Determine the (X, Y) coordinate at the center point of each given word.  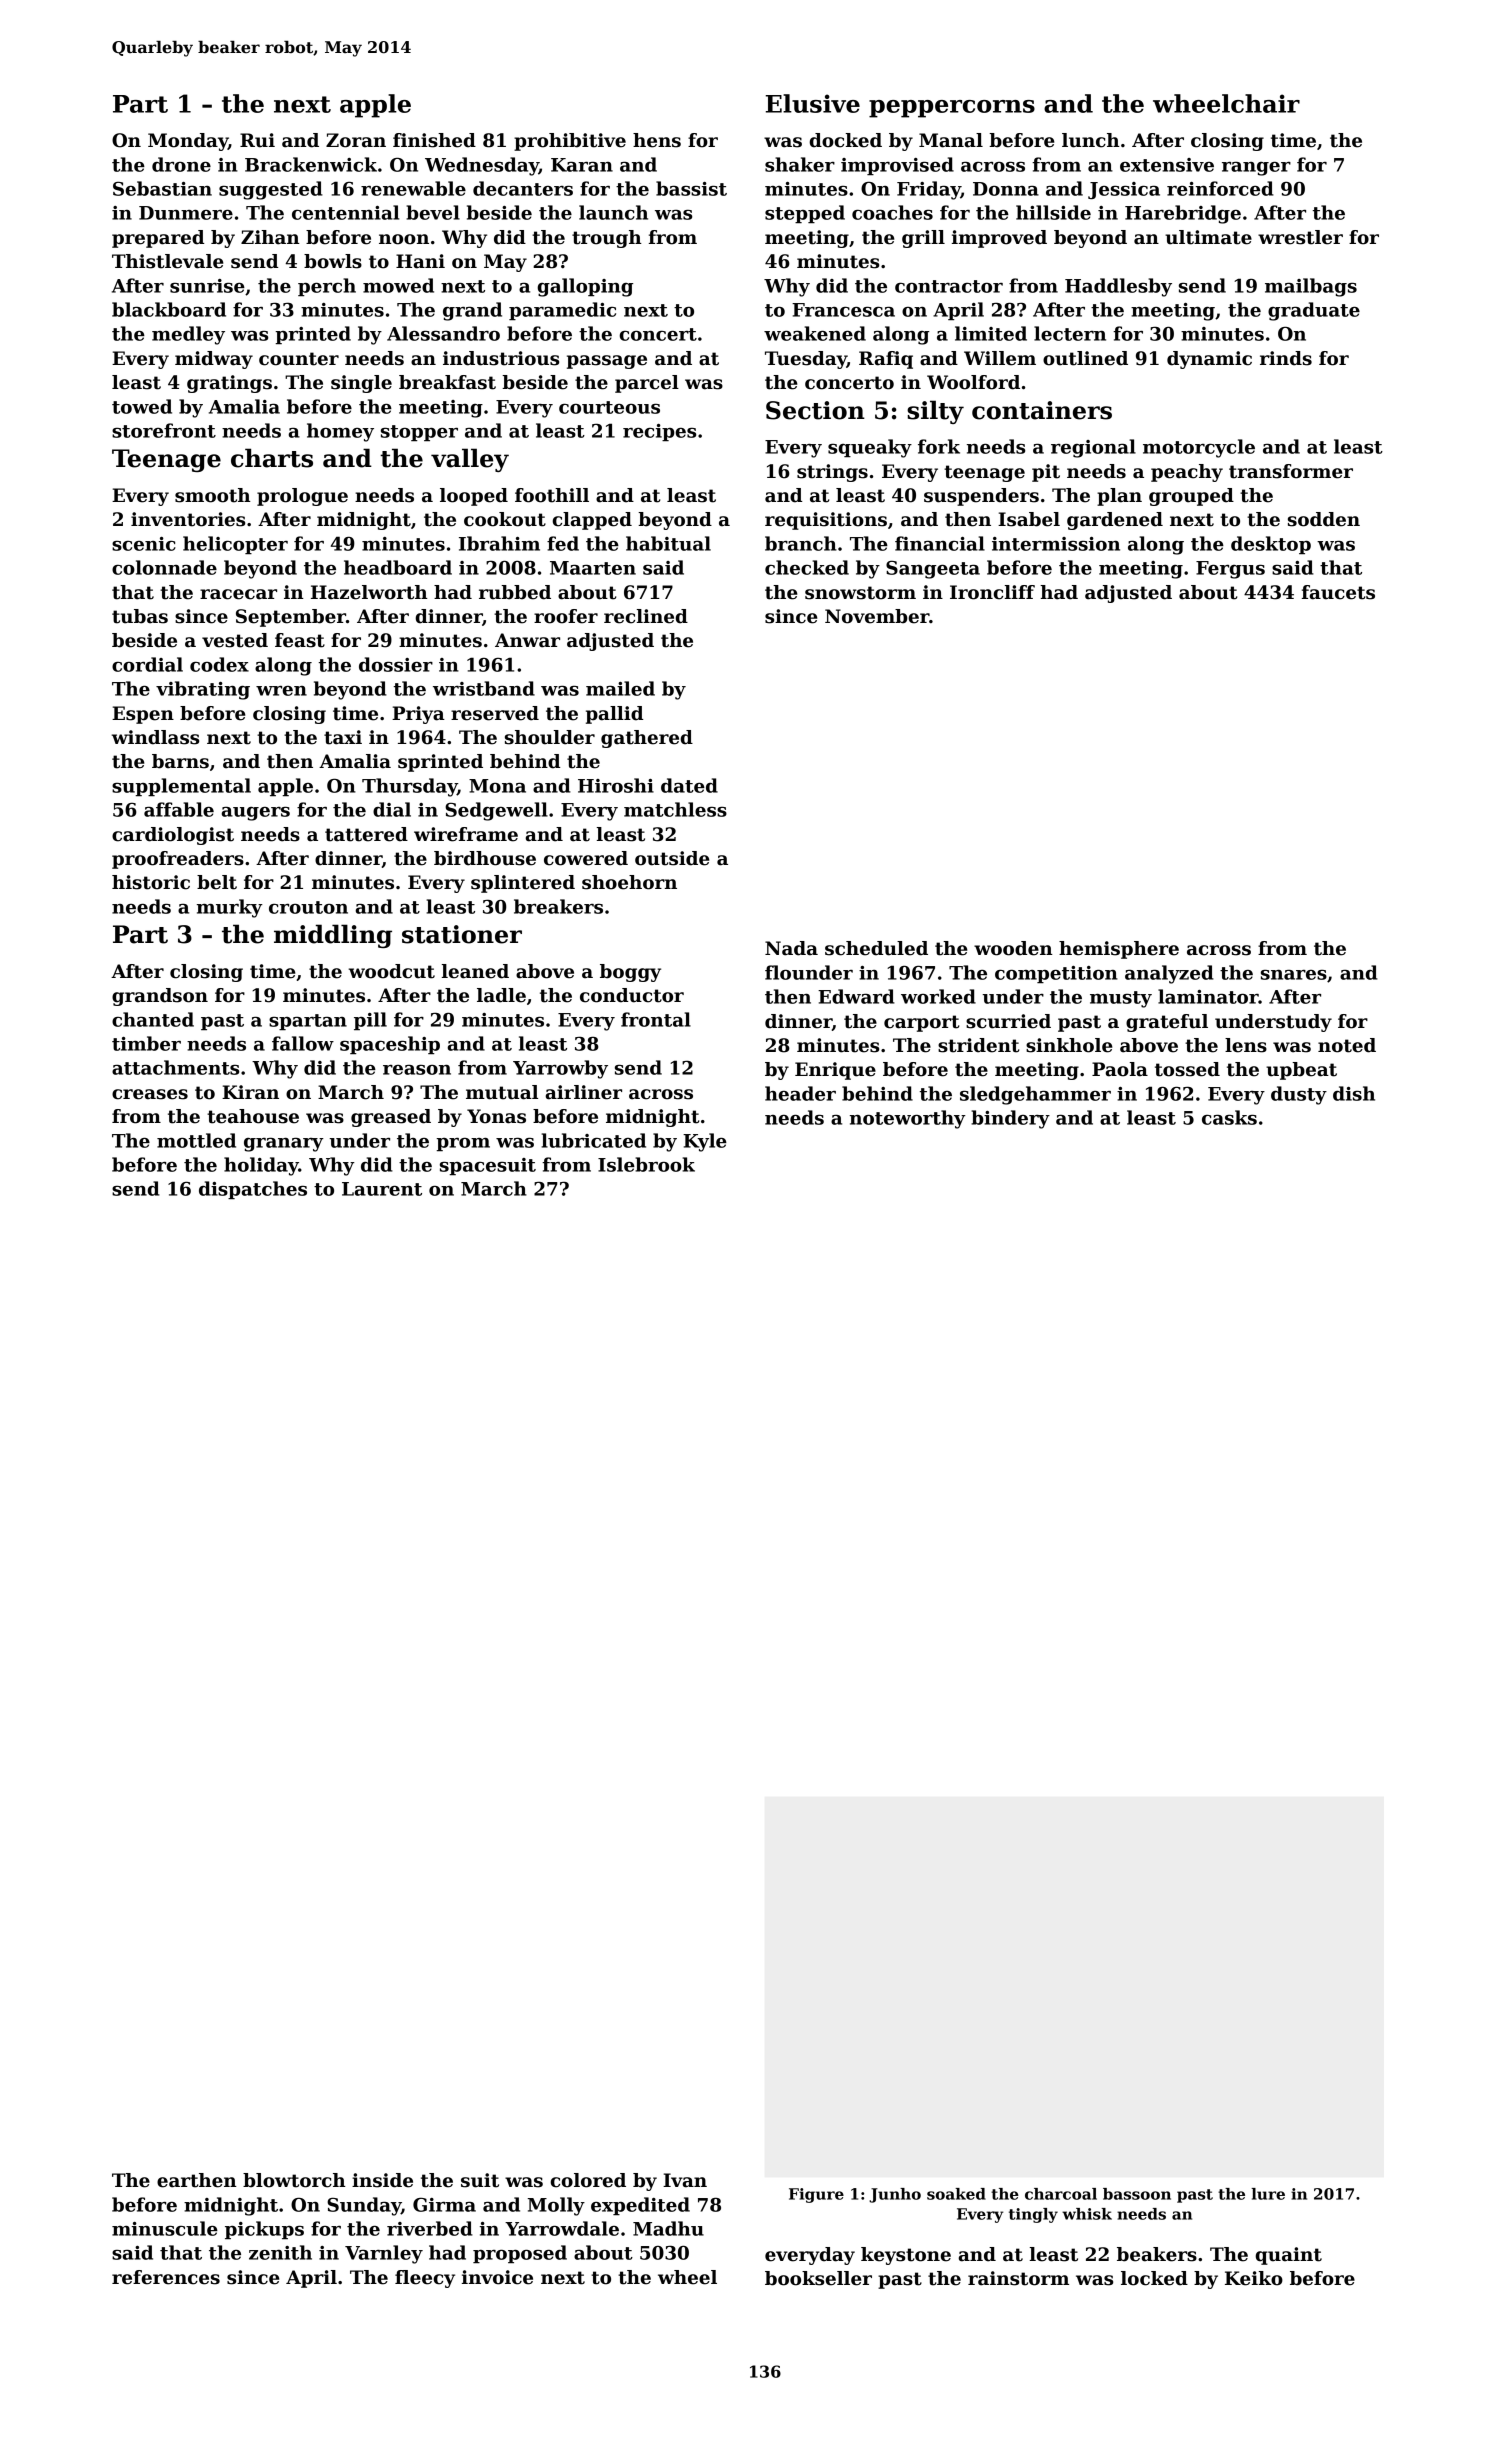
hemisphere (1119, 950)
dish (1354, 1093)
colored (588, 2180)
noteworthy (908, 1119)
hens (657, 140)
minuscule (165, 2228)
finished (434, 140)
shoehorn (629, 882)
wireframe (466, 834)
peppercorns (952, 109)
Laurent (382, 1189)
